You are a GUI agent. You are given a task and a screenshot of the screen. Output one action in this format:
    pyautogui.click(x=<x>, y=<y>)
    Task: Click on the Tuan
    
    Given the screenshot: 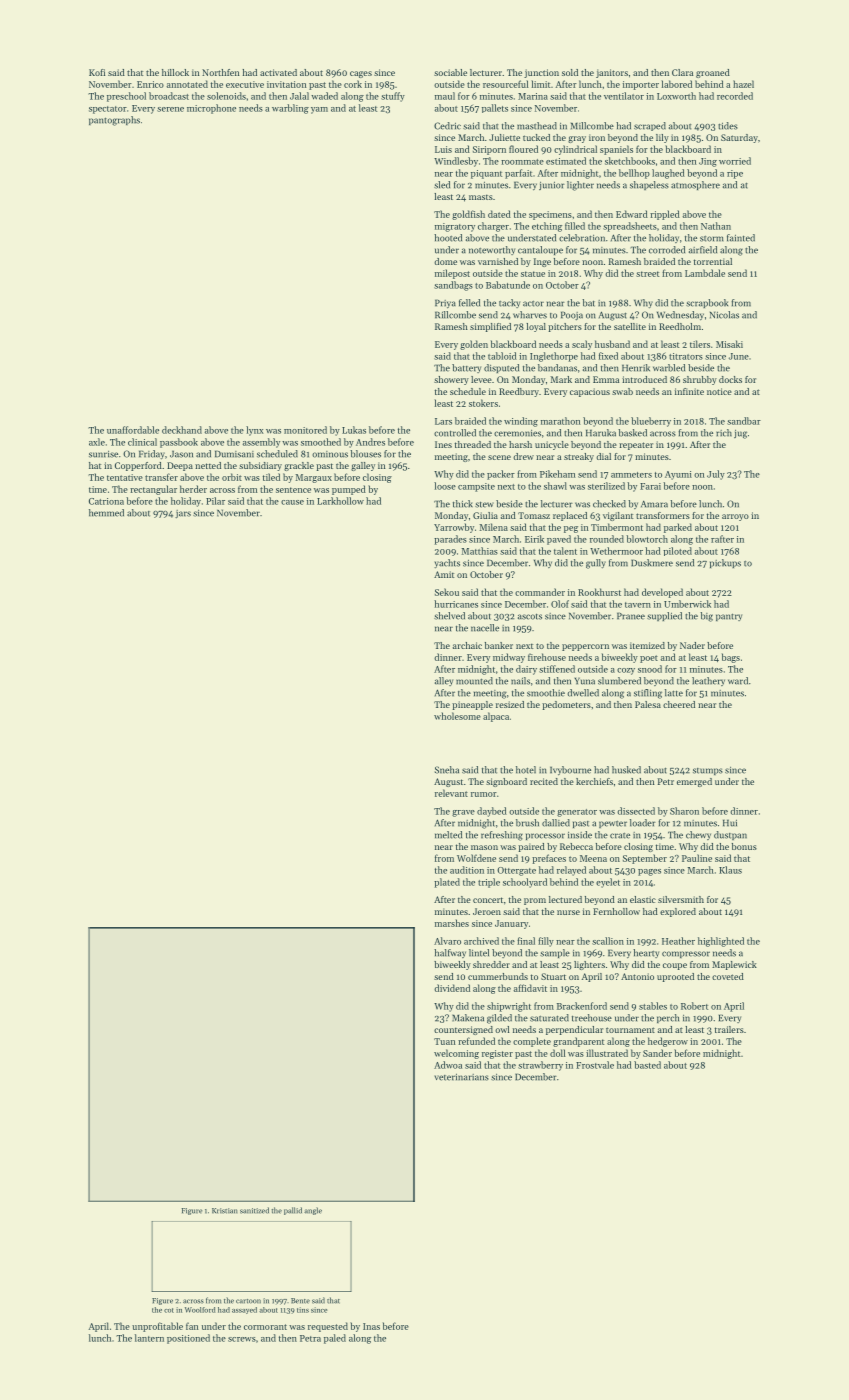 What is the action you would take?
    pyautogui.click(x=445, y=1041)
